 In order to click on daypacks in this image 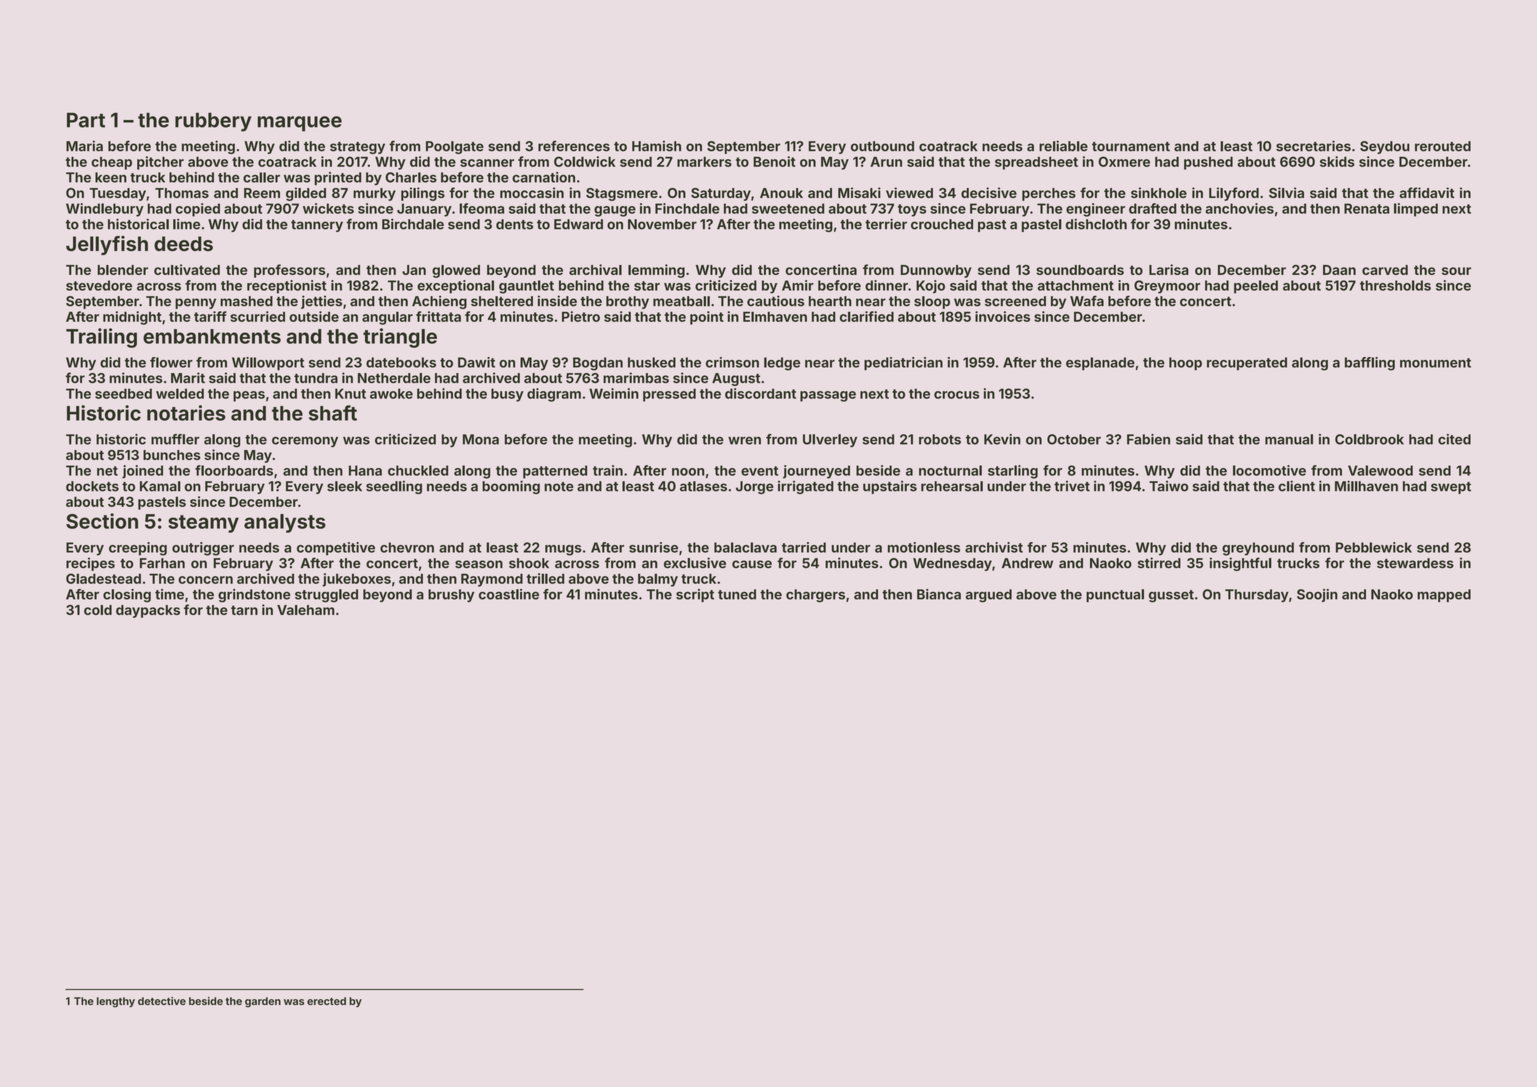, I will do `click(148, 611)`.
